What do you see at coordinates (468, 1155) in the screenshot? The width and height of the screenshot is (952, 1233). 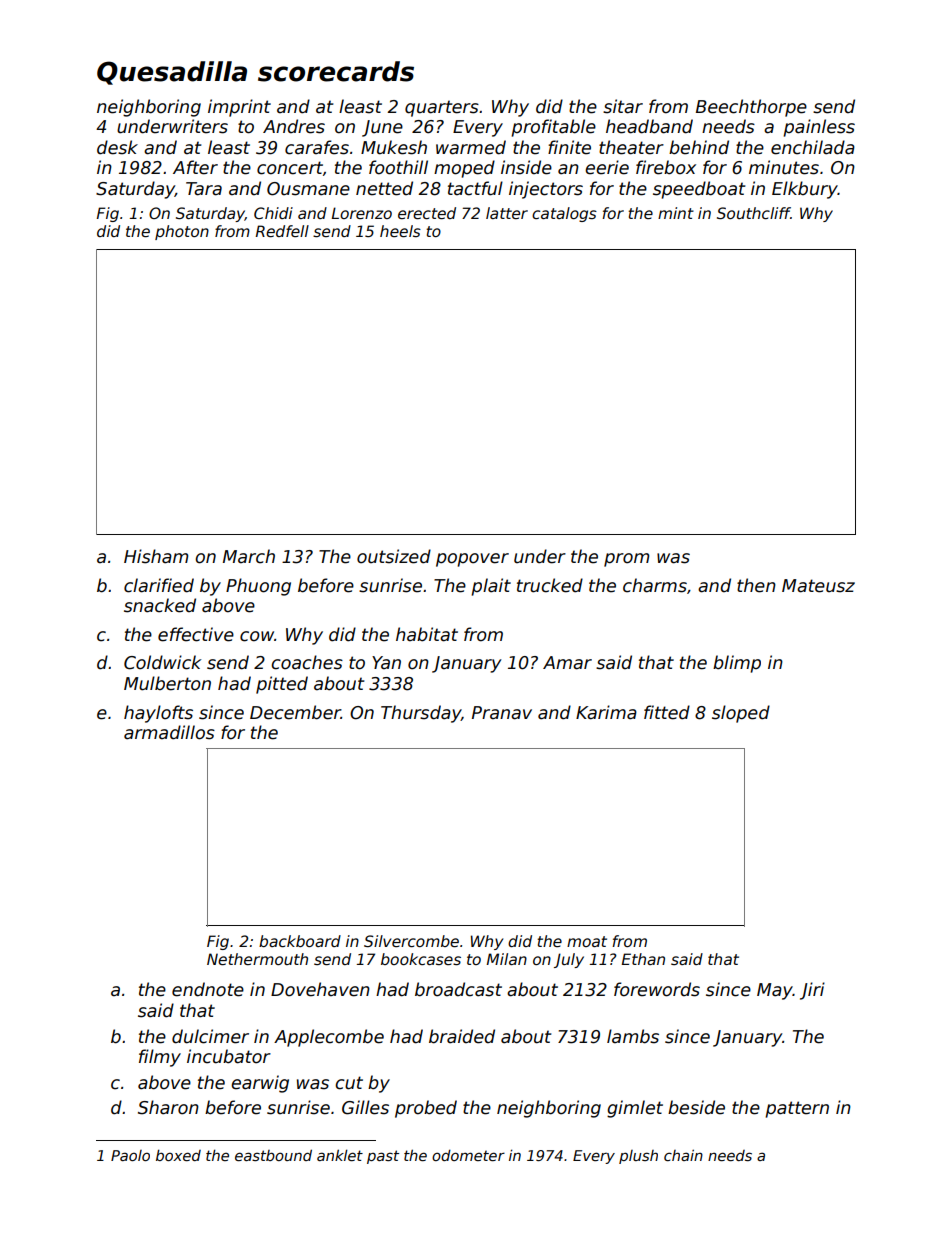 I see `odometer` at bounding box center [468, 1155].
